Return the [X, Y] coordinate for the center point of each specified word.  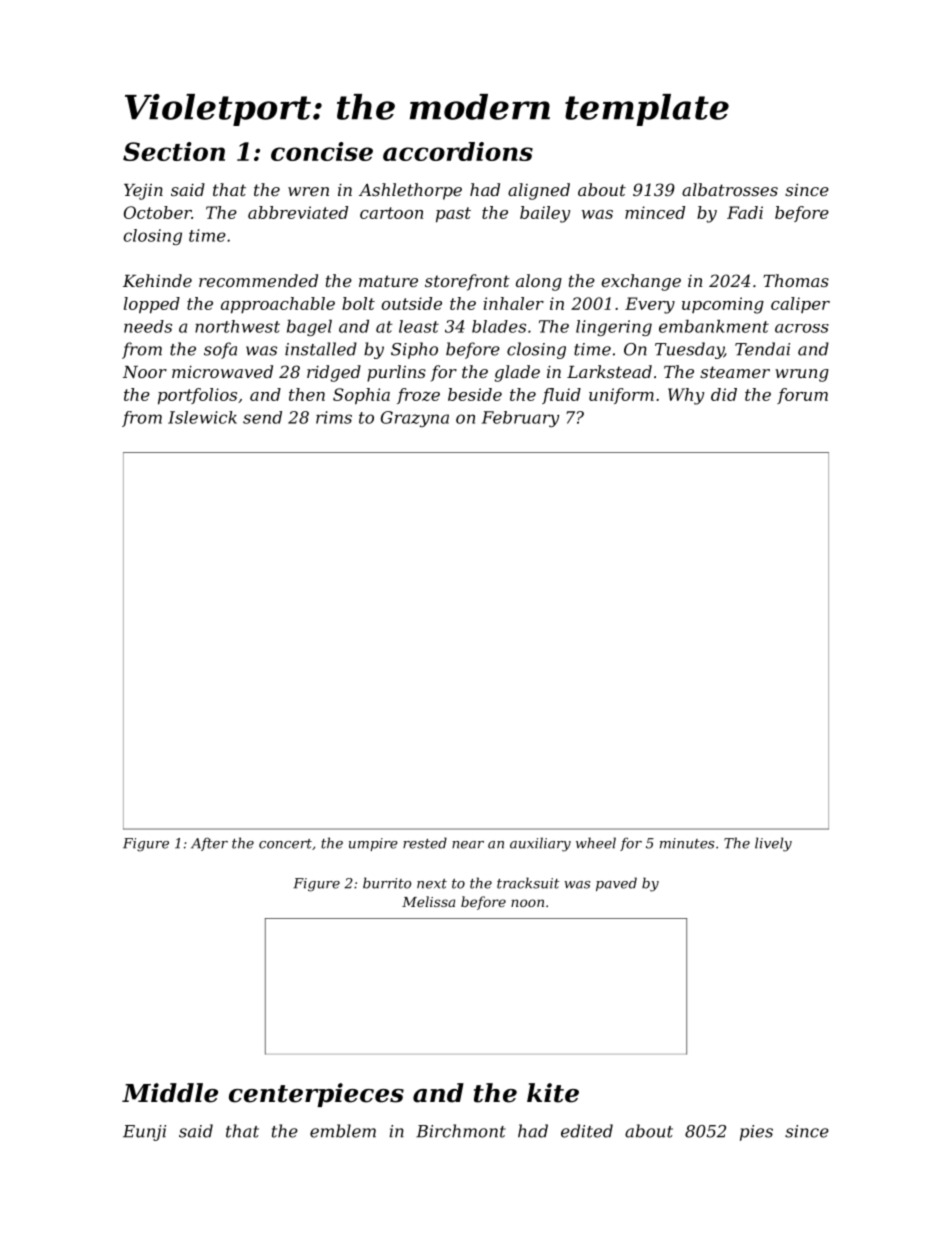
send [262, 417]
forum [802, 396]
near [468, 845]
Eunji [144, 1133]
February [520, 419]
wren [308, 191]
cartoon [391, 213]
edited [587, 1131]
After [209, 844]
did [724, 394]
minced [655, 212]
